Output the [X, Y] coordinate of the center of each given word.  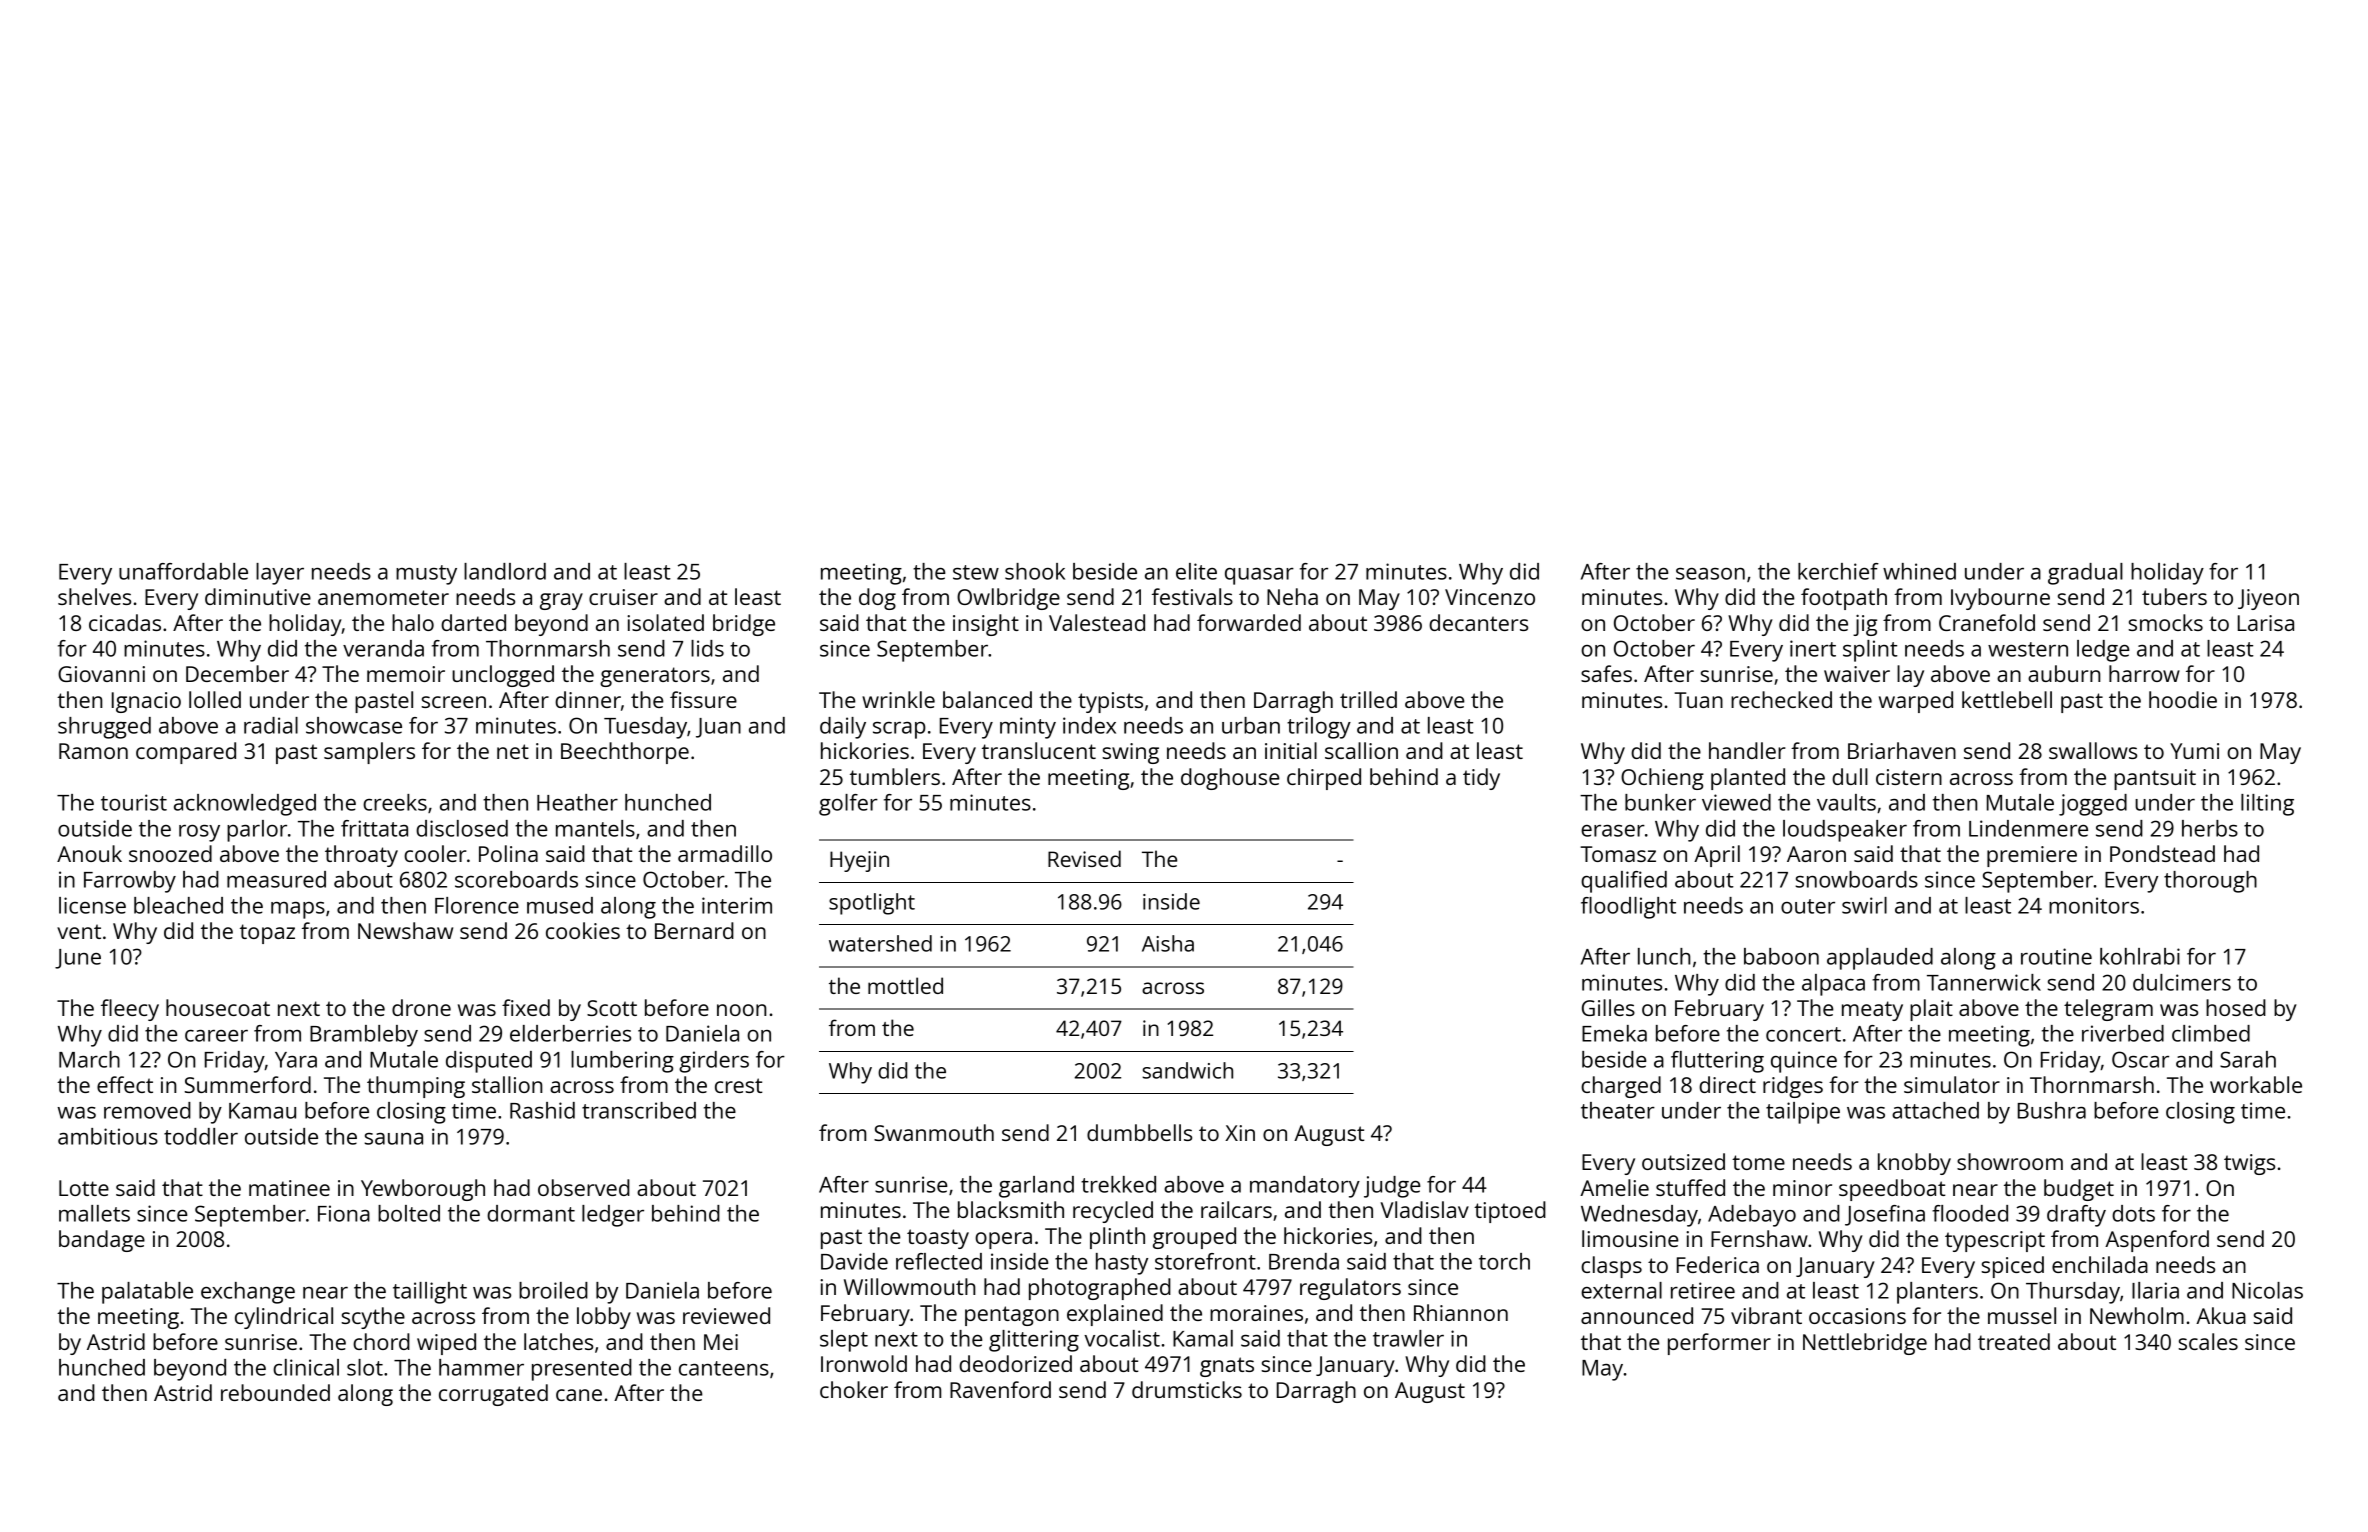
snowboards [1856, 879]
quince [1804, 1062]
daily [843, 728]
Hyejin [859, 861]
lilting [2267, 805]
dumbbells [1139, 1132]
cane [579, 1395]
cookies [583, 930]
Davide [854, 1261]
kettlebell [2007, 699]
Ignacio [146, 702]
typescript [1995, 1241]
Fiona [344, 1213]
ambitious [108, 1136]
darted [473, 622]
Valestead [1097, 622]
